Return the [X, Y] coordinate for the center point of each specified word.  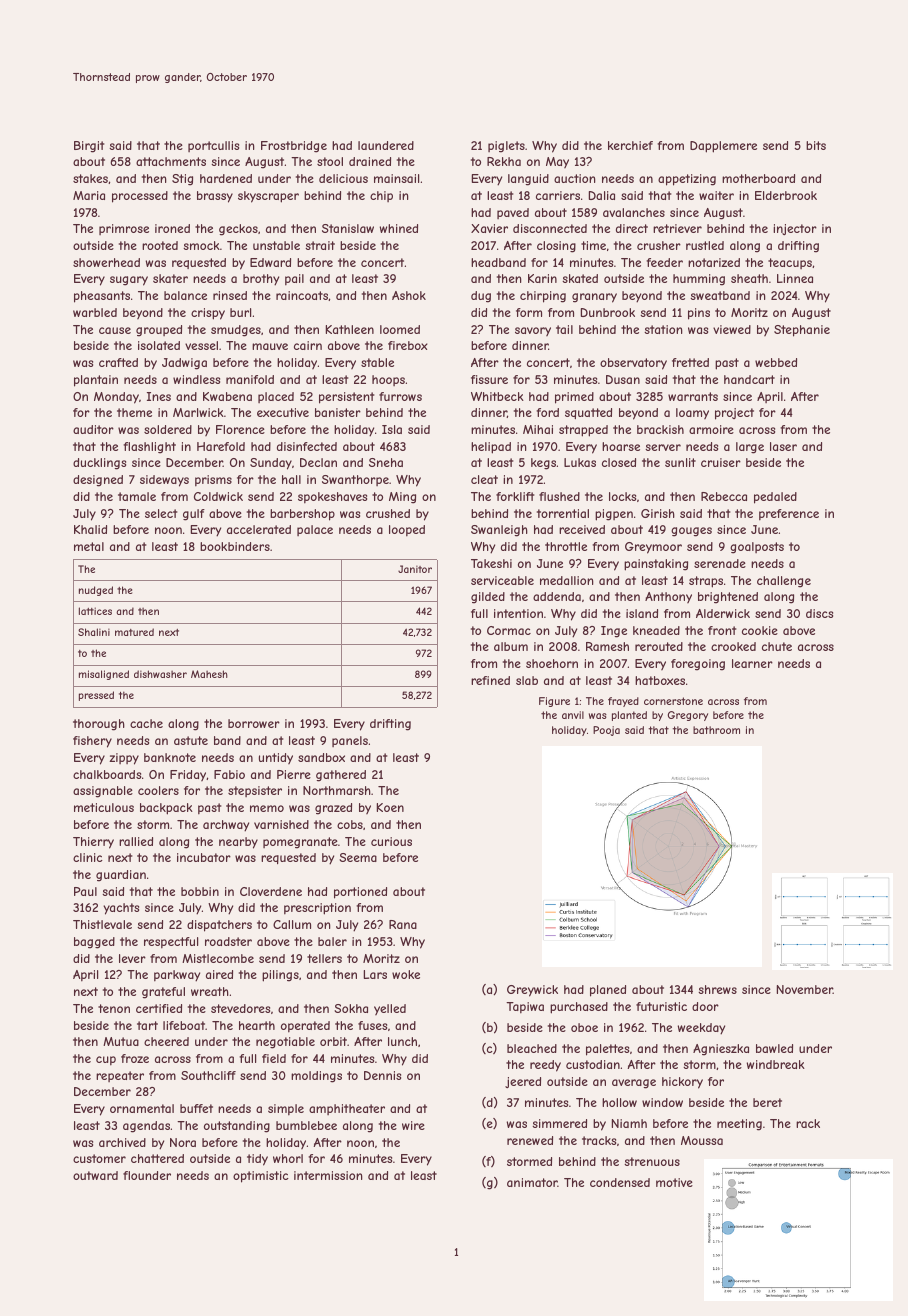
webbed [776, 362]
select [161, 513]
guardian [121, 876]
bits [816, 145]
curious [391, 841]
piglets [506, 147]
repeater [120, 1076]
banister [338, 412]
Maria [89, 195]
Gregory [688, 716]
